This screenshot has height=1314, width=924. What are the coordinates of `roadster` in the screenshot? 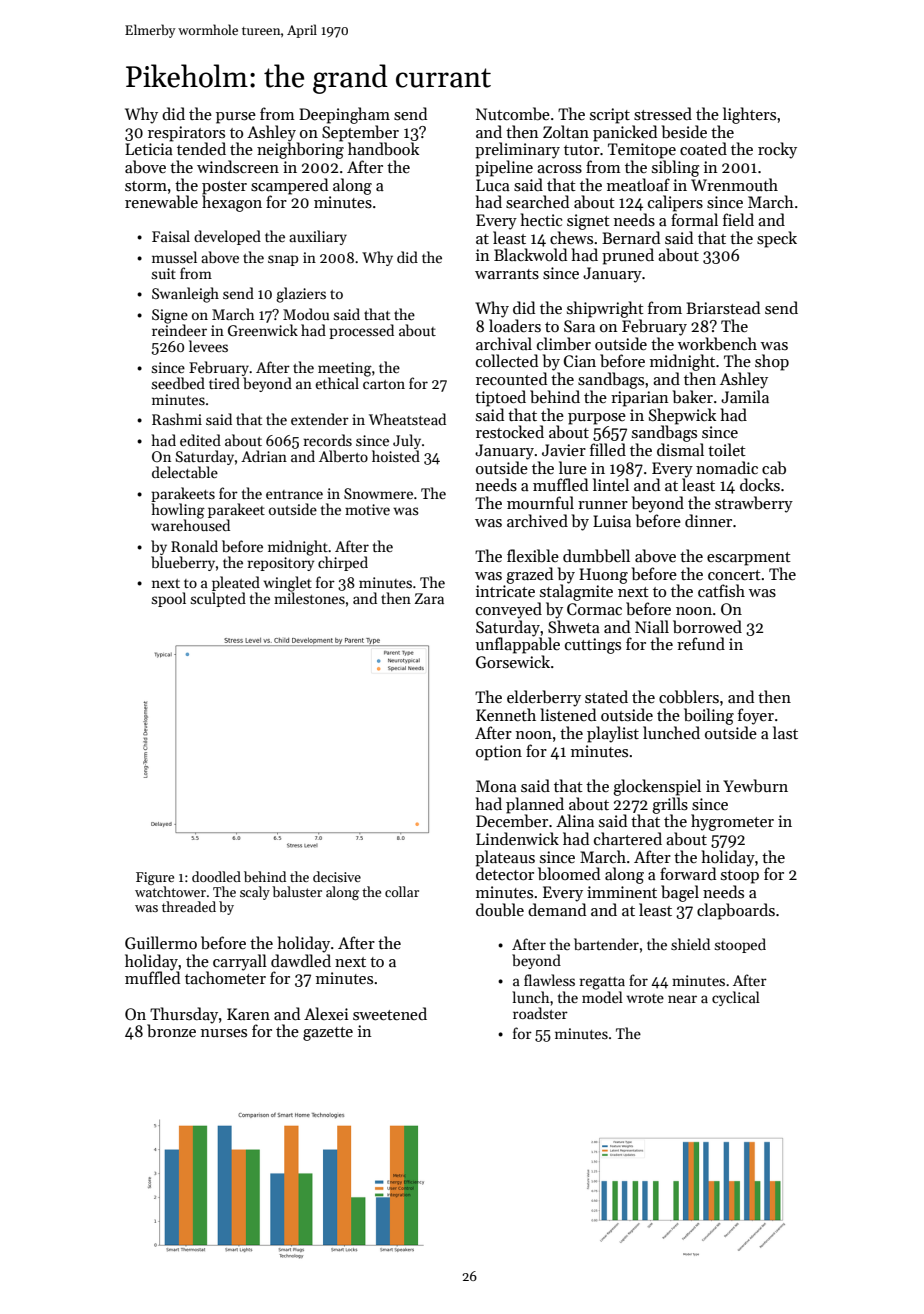 It's located at (540, 1013).
